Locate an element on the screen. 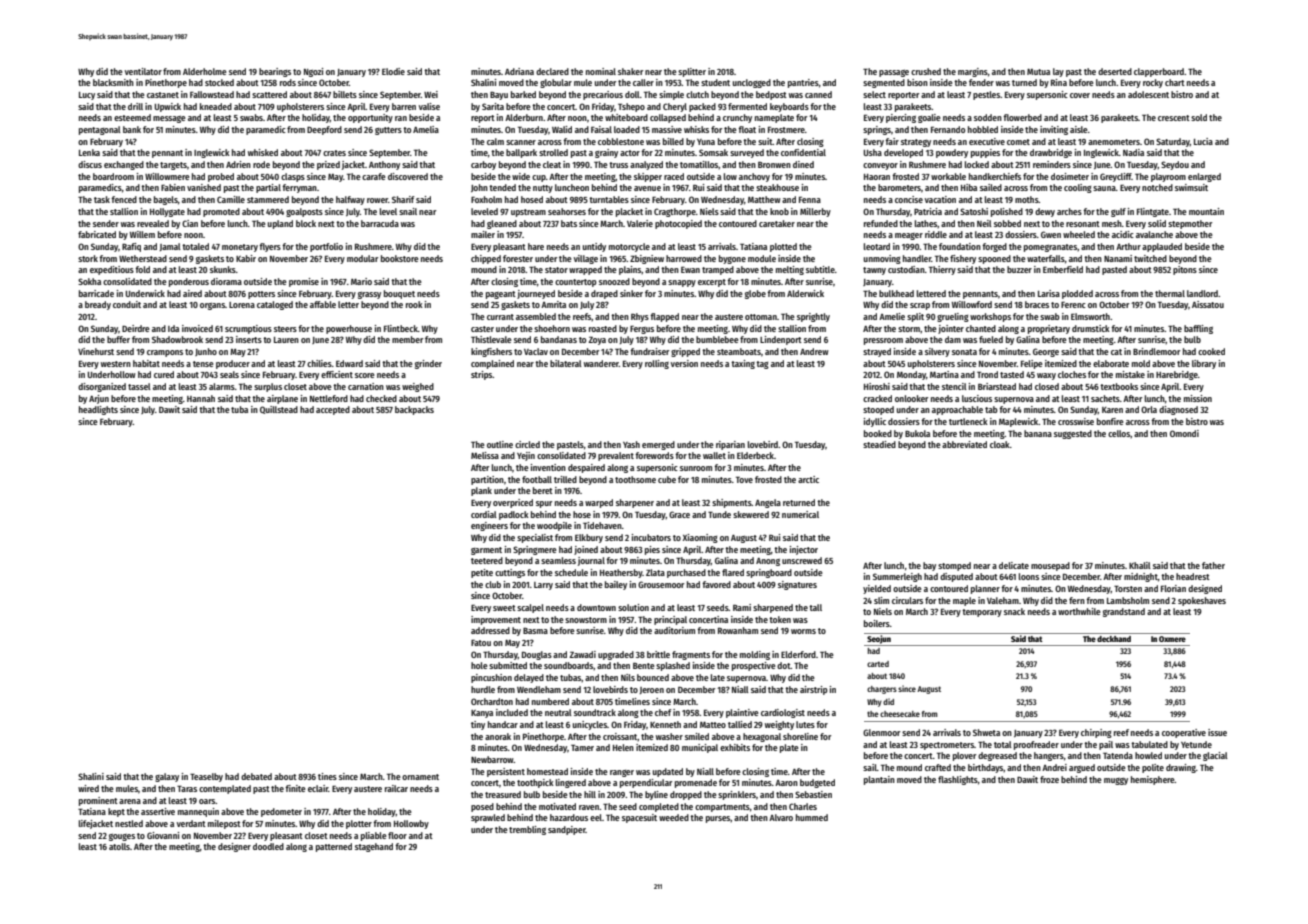 The height and width of the screenshot is (924, 1308). wired is located at coordinates (88, 788).
